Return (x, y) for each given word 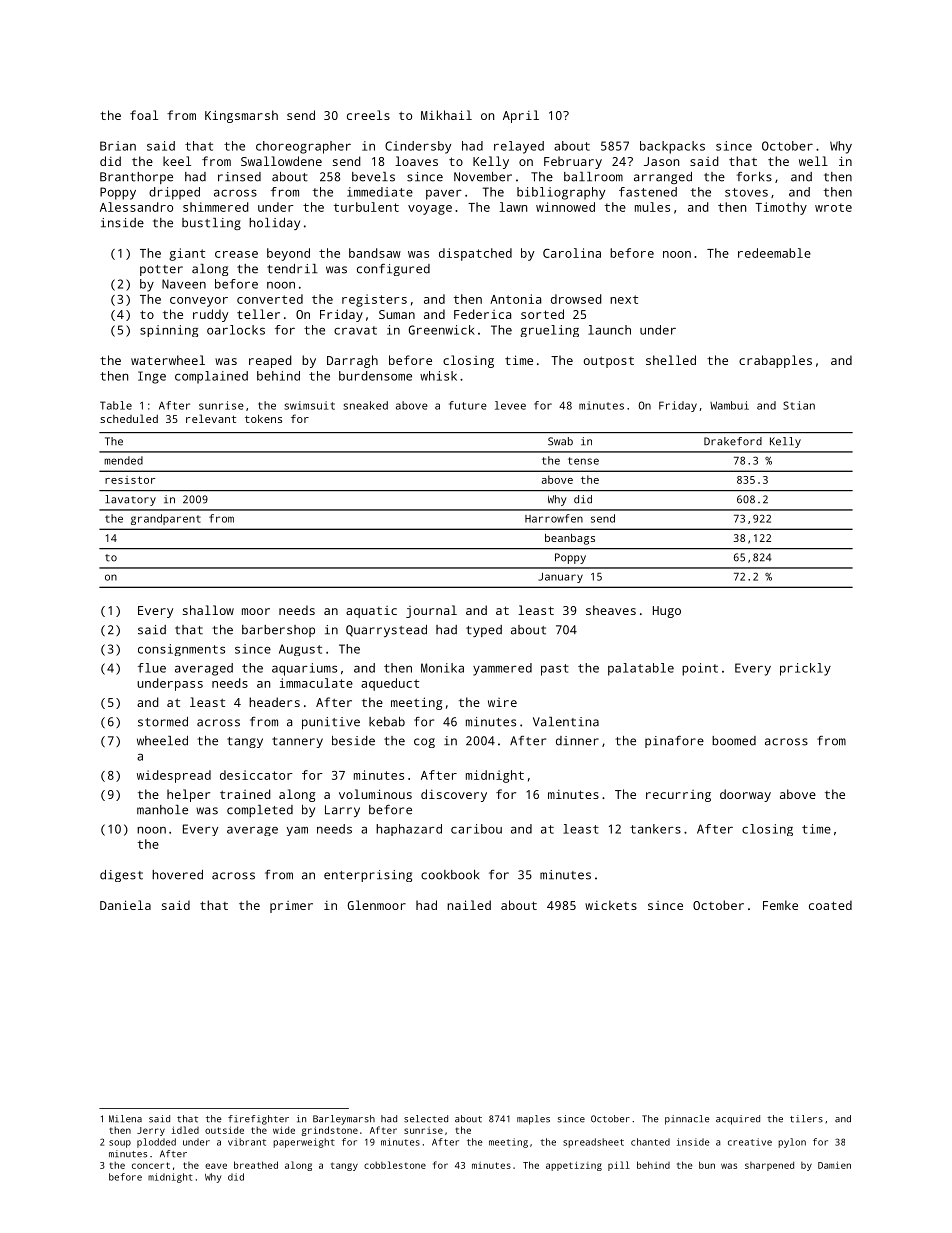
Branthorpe (136, 178)
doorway (745, 795)
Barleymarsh (344, 1120)
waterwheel (168, 360)
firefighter (258, 1120)
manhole (162, 810)
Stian (799, 405)
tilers (806, 1119)
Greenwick (442, 330)
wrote (833, 207)
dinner (577, 741)
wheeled (162, 741)
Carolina (572, 253)
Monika (442, 668)
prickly (805, 669)
